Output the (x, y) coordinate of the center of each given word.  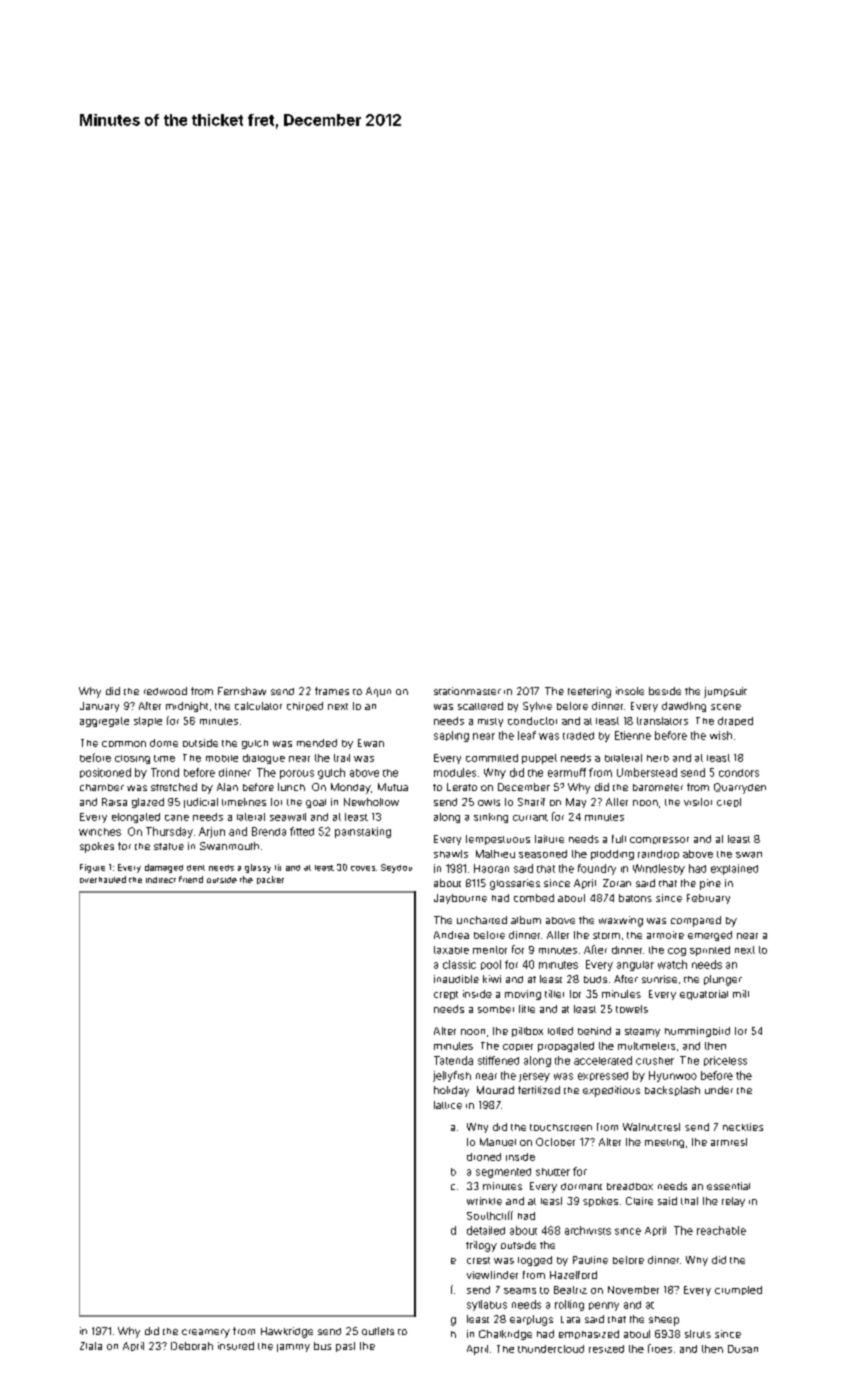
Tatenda (453, 1060)
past (345, 1347)
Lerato (462, 787)
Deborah (192, 1346)
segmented (503, 1173)
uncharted (482, 920)
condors (739, 773)
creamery (206, 1333)
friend (191, 879)
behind (594, 1031)
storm (606, 935)
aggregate (104, 722)
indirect (161, 880)
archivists (588, 1230)
